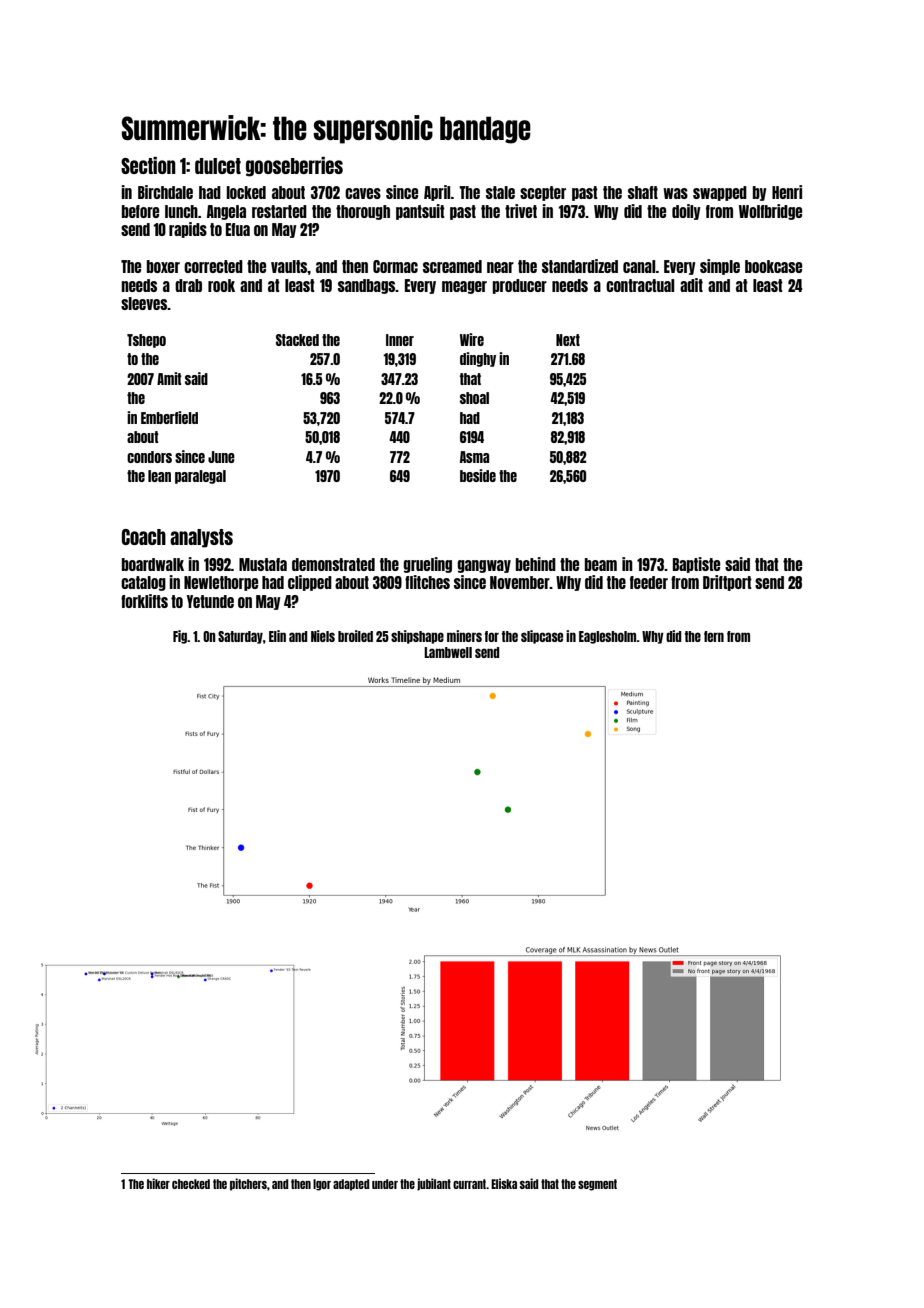 This screenshot has height=1308, width=924. What do you see at coordinates (504, 1183) in the screenshot?
I see `Eliska` at bounding box center [504, 1183].
